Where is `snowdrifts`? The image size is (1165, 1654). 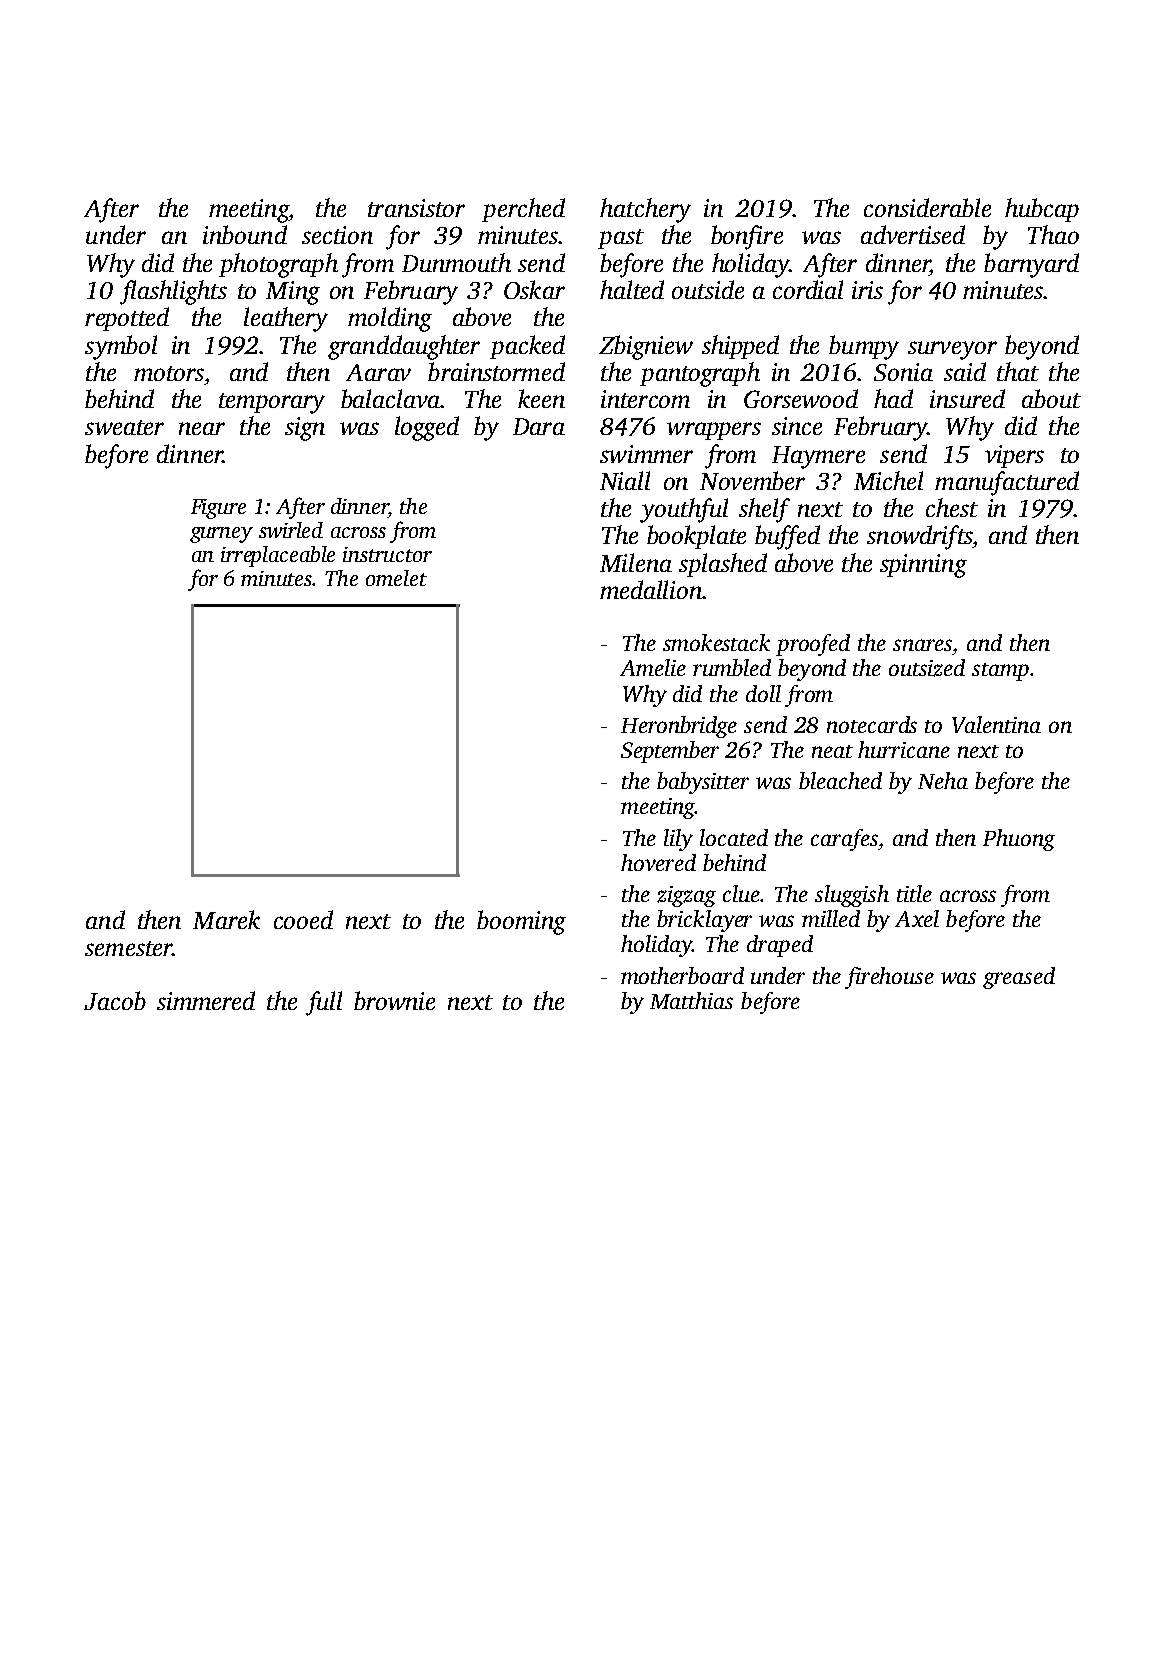
snowdrifts is located at coordinates (919, 537).
